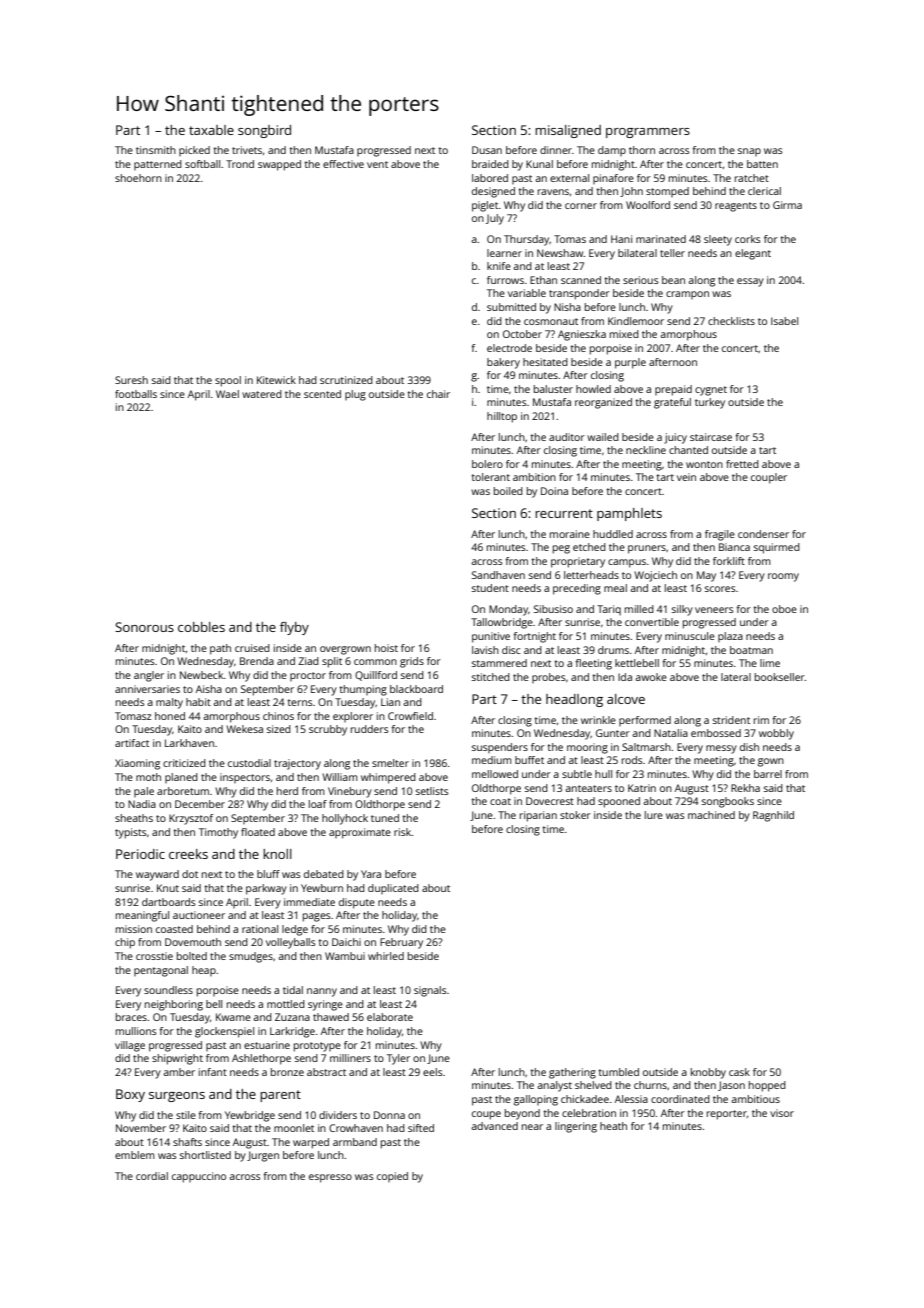  I want to click on milliners, so click(350, 1058).
